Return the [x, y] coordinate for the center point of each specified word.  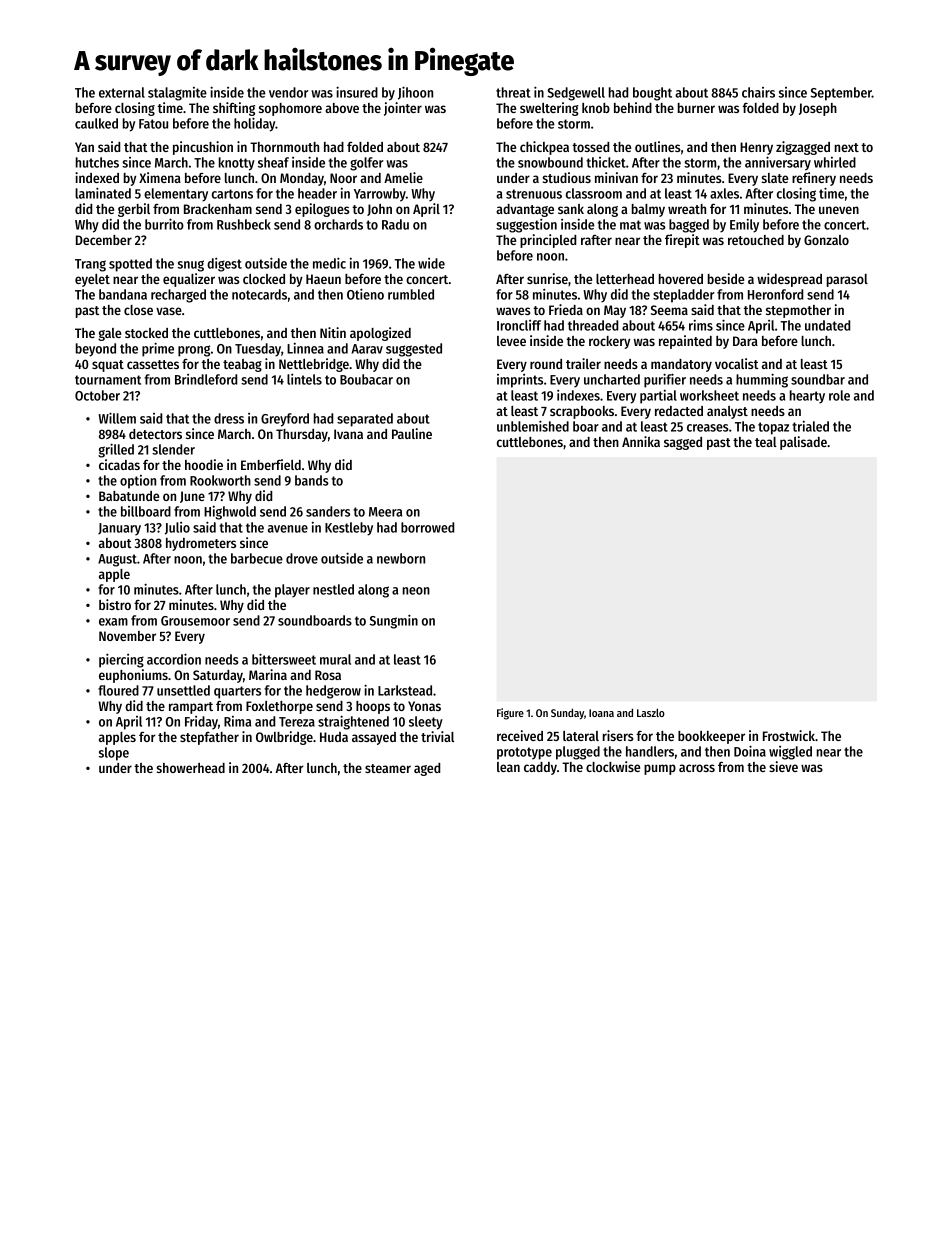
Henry [756, 148]
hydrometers [201, 544]
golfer [367, 164]
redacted [679, 411]
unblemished [533, 426]
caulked [96, 123]
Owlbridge [284, 738]
